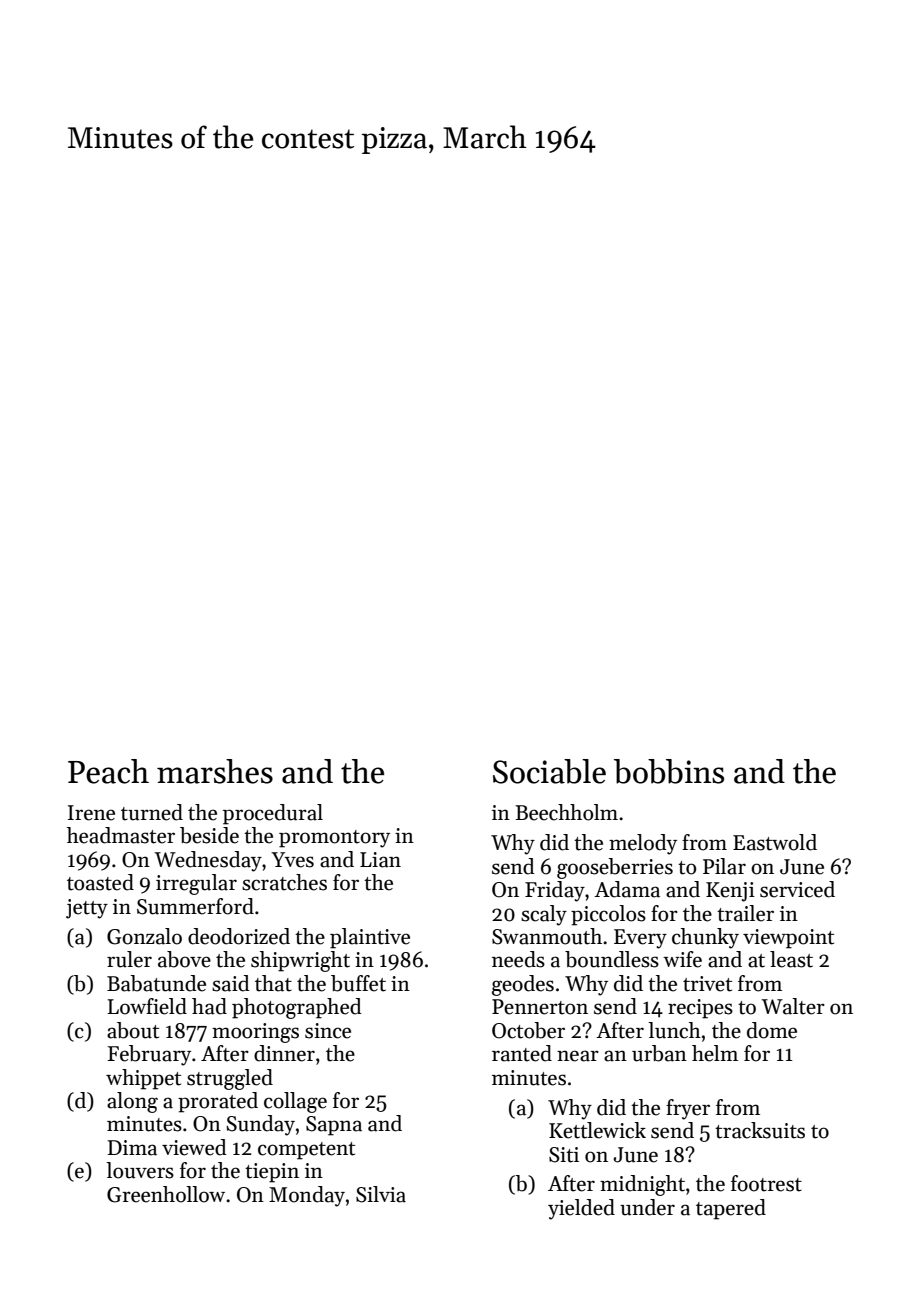 The width and height of the screenshot is (924, 1311). Describe the element at coordinates (100, 882) in the screenshot. I see `toasted` at that location.
